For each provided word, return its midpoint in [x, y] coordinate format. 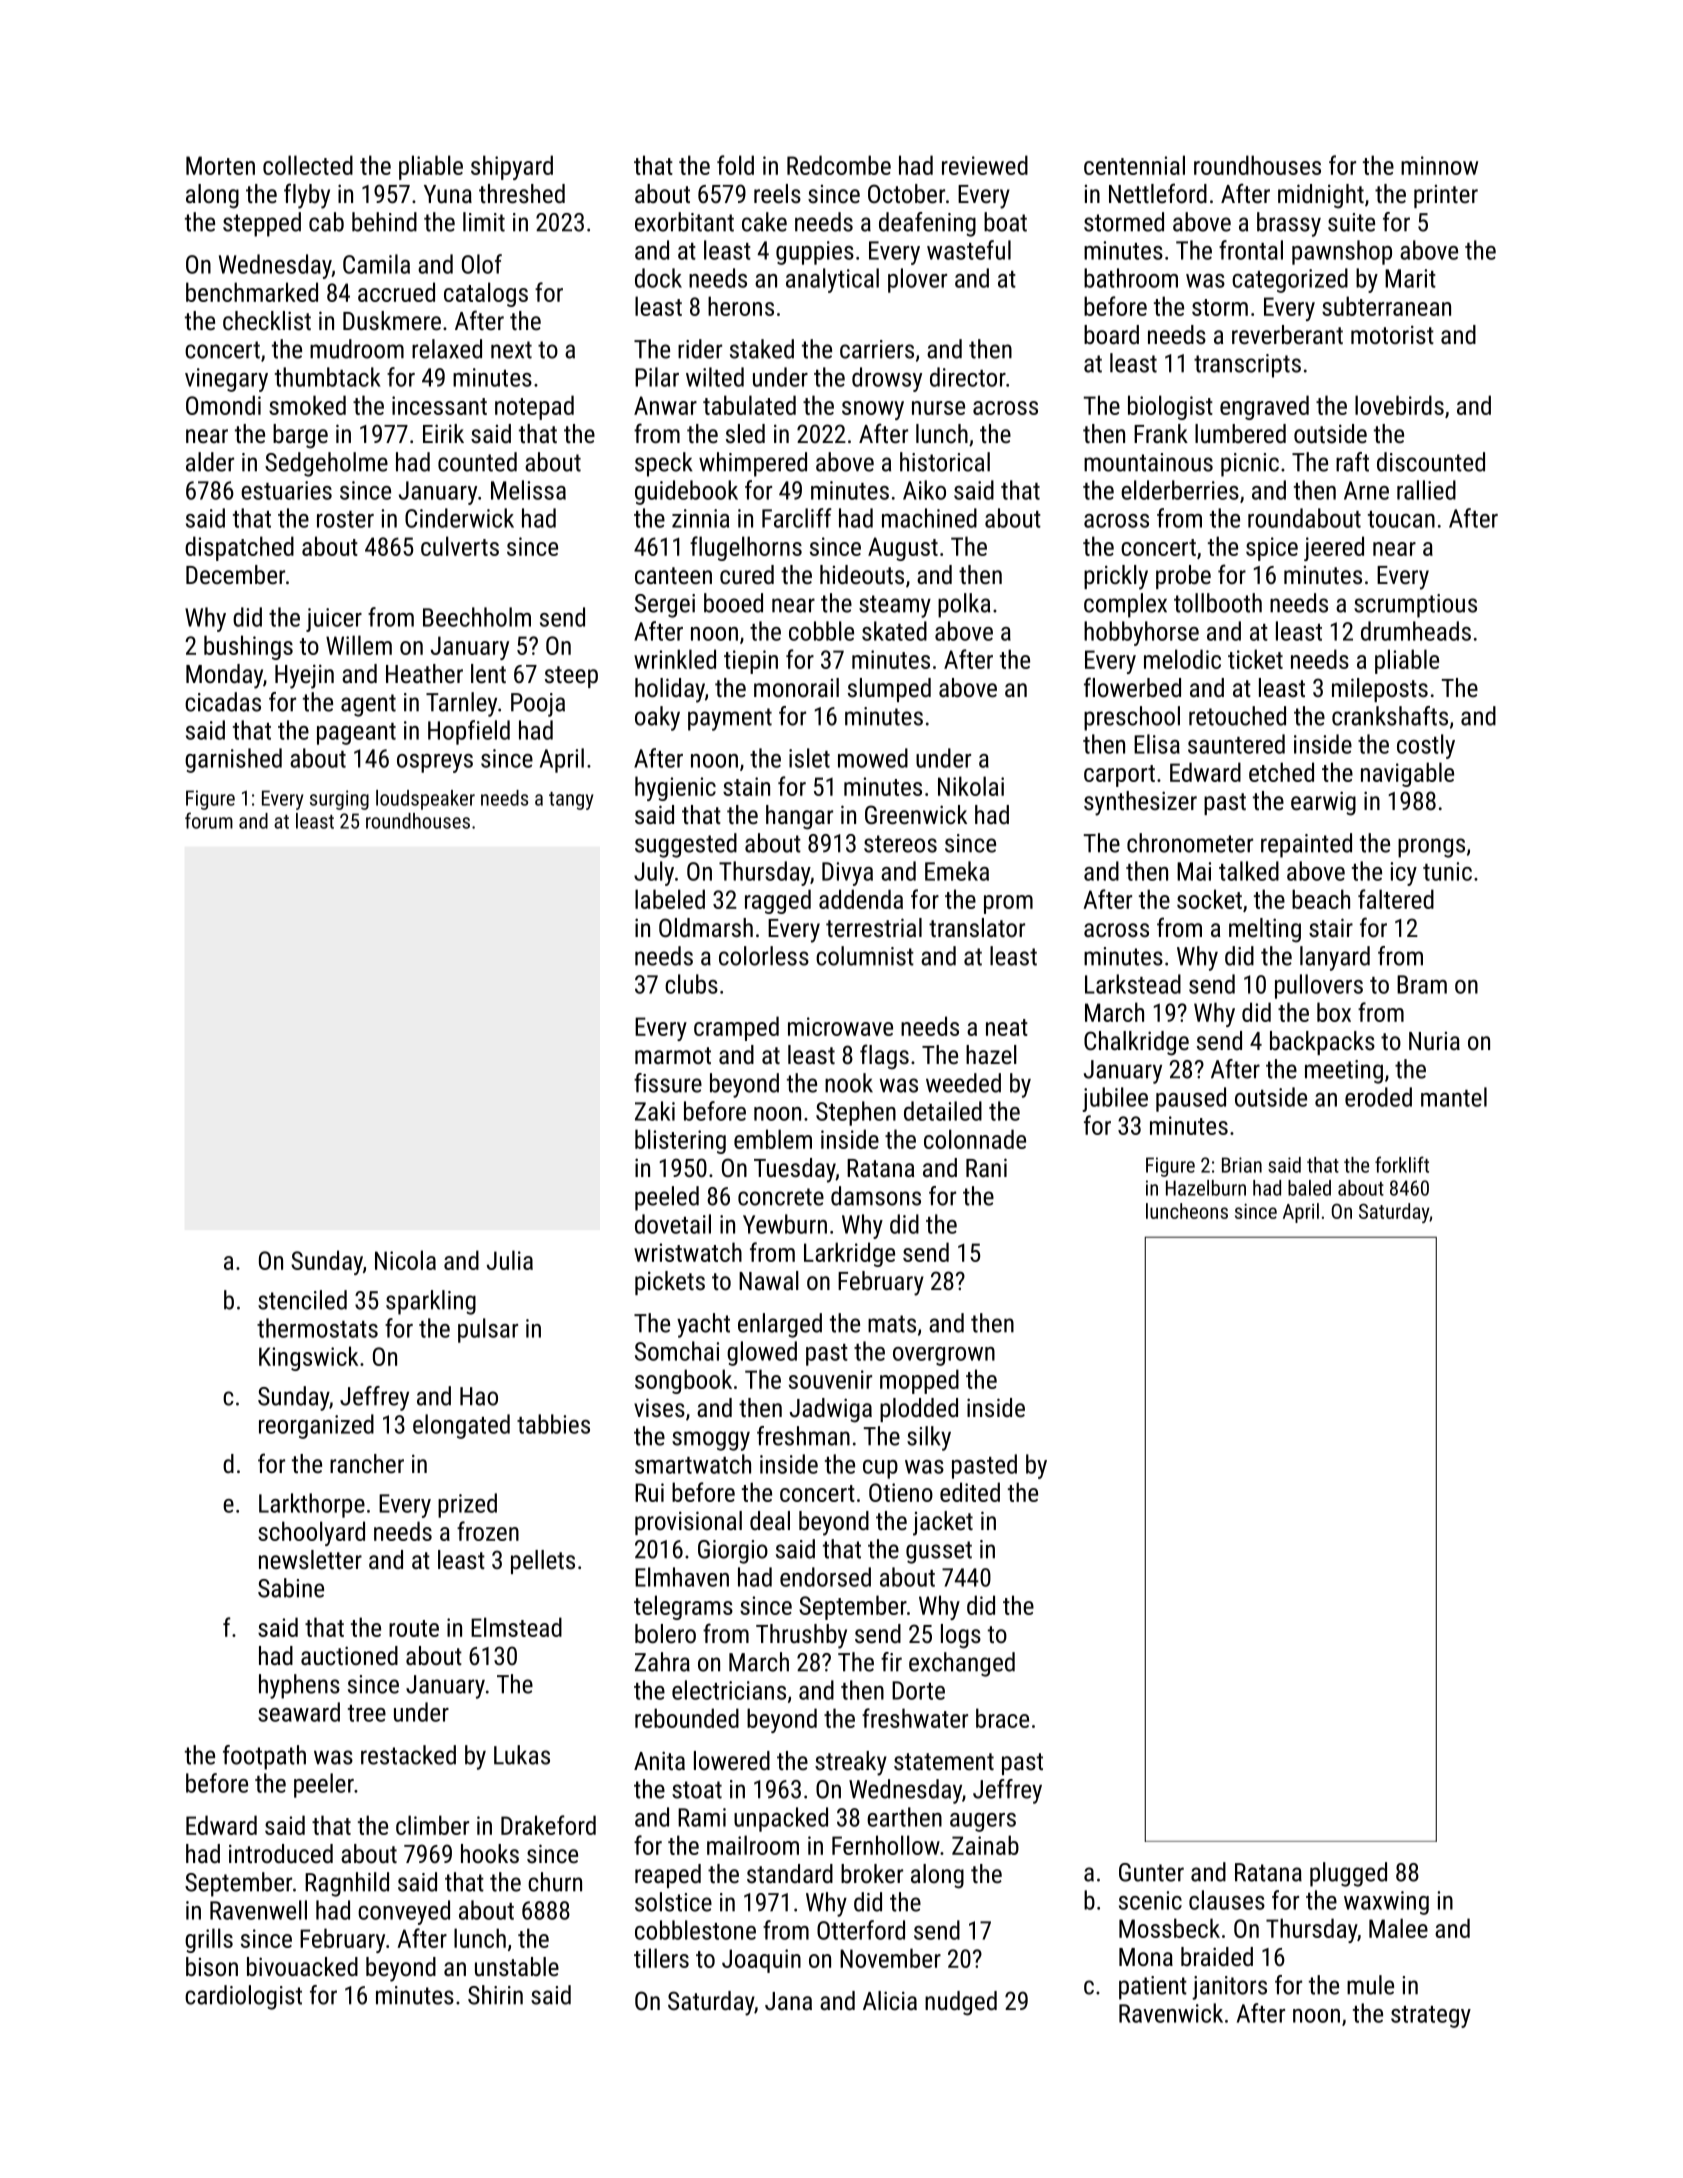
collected [308, 165]
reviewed [985, 165]
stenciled [302, 1300]
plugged [1348, 1874]
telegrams [683, 1607]
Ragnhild [347, 1884]
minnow [1439, 165]
